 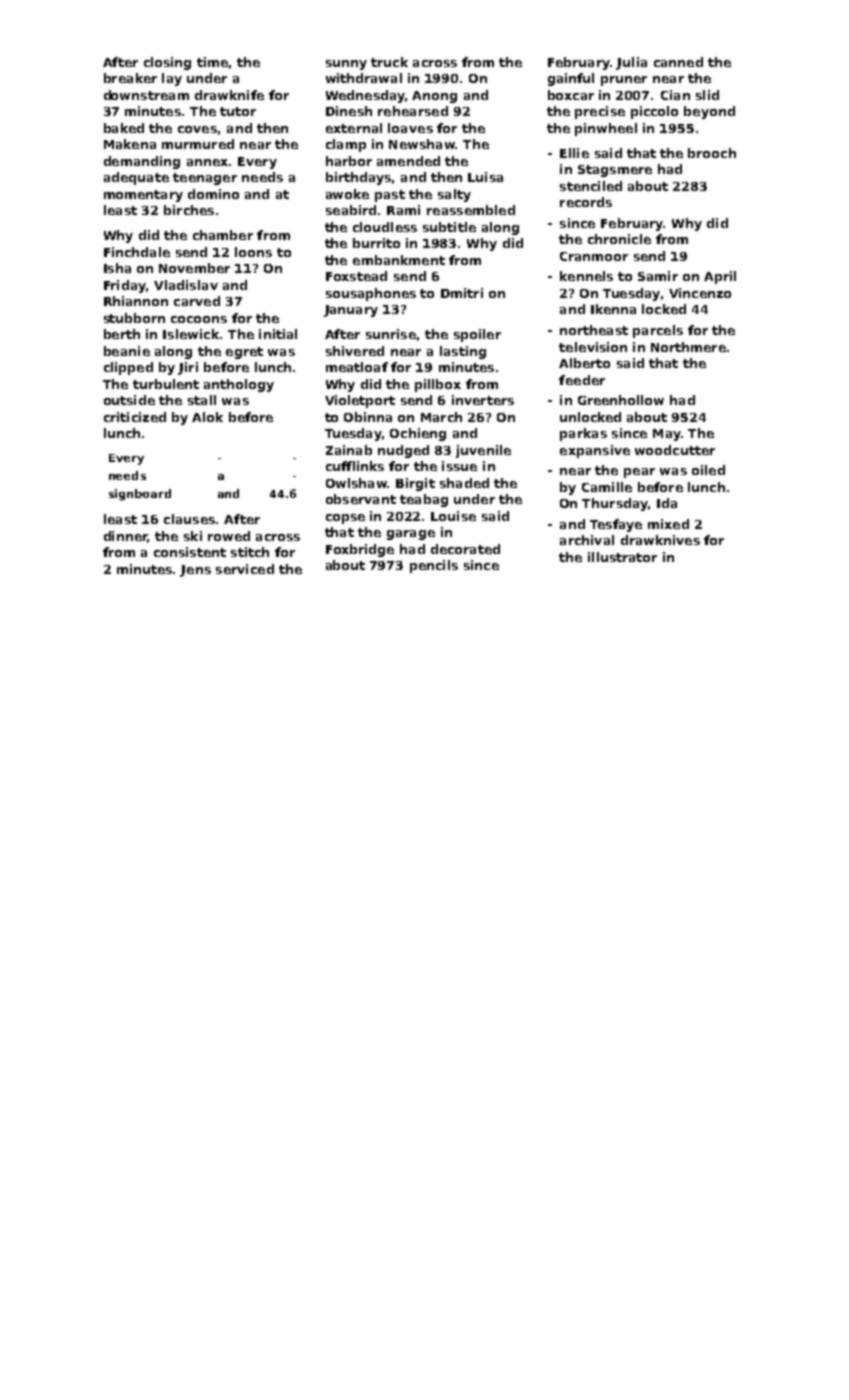 I want to click on feeder, so click(x=582, y=380).
